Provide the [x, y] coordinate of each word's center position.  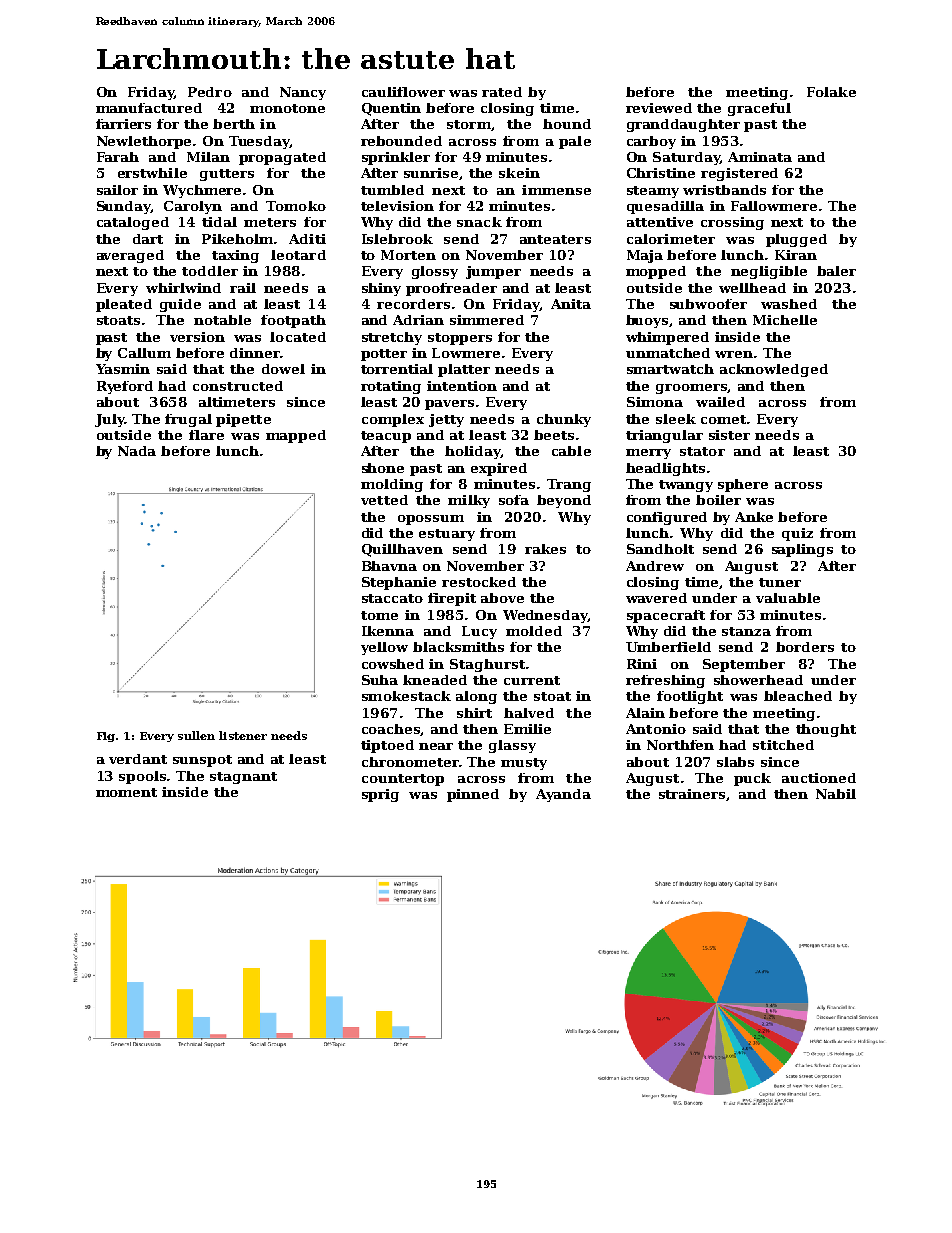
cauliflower [403, 92]
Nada [137, 451]
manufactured [149, 108]
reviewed [659, 108]
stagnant [243, 778]
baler [836, 271]
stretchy [392, 338]
